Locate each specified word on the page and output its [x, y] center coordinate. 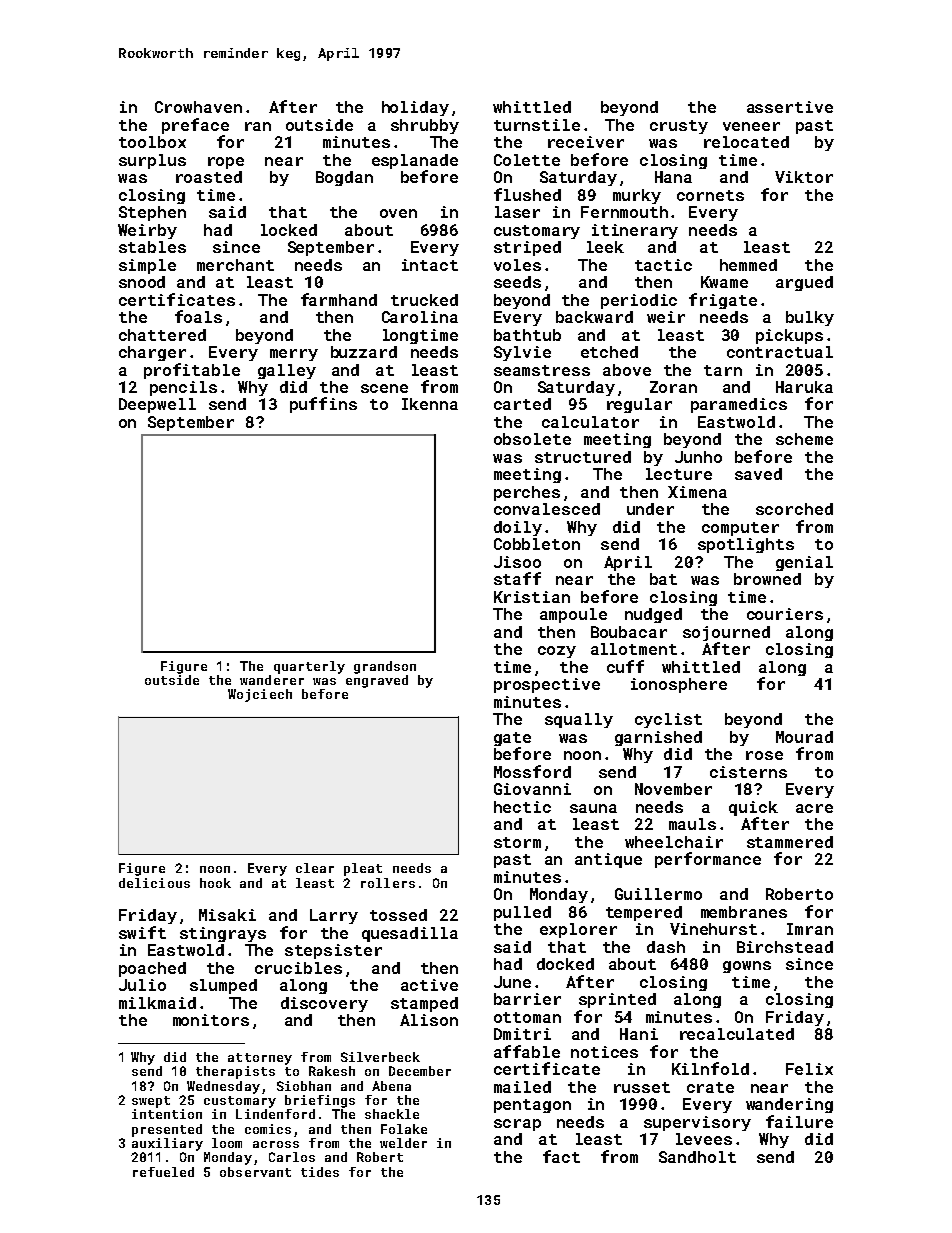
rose [764, 755]
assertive [790, 107]
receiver [586, 142]
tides [320, 1172]
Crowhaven [198, 107]
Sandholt [697, 1157]
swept [151, 1102]
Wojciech [260, 695]
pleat [363, 869]
